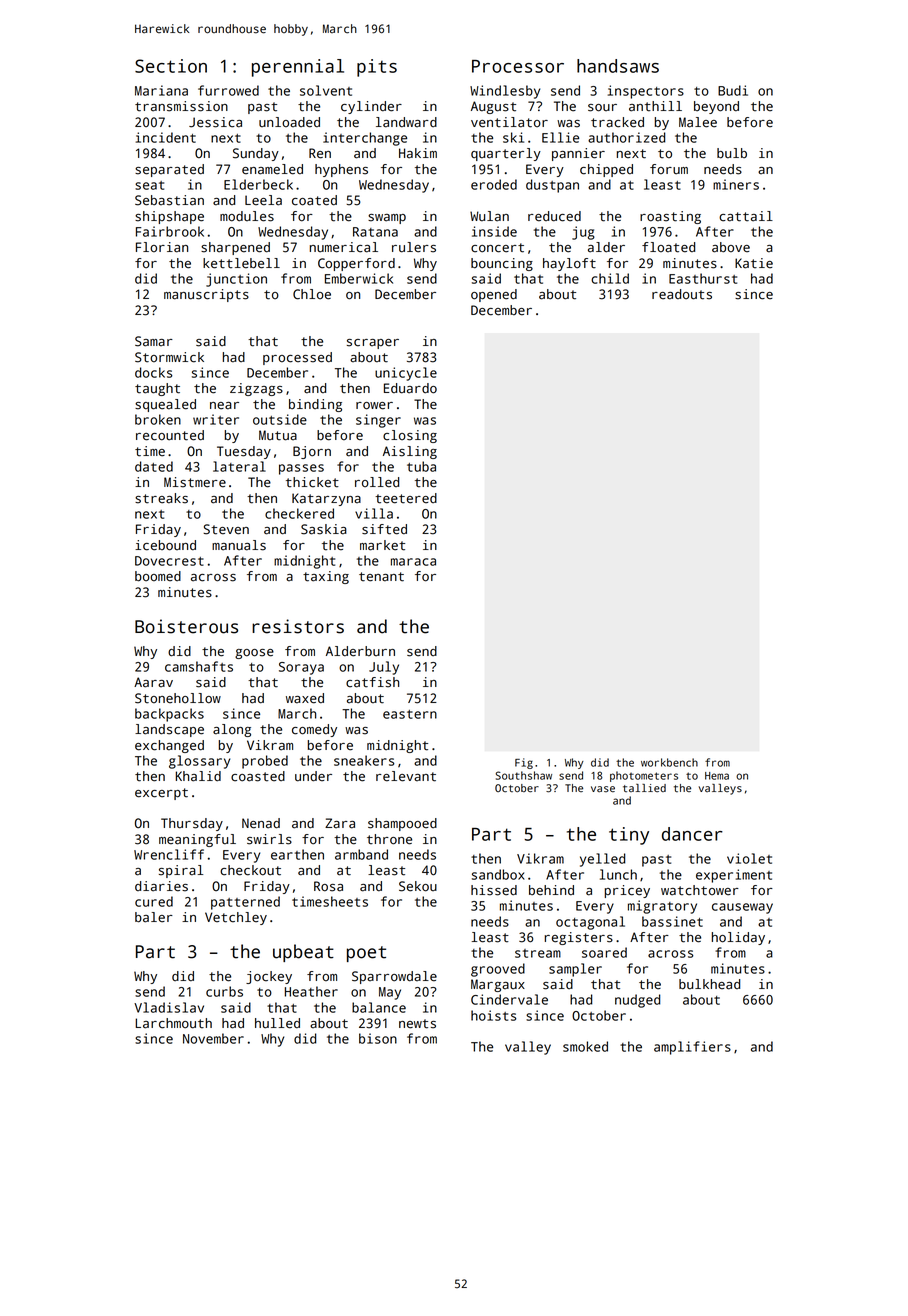 This screenshot has width=908, height=1316. What do you see at coordinates (668, 247) in the screenshot?
I see `floated` at bounding box center [668, 247].
